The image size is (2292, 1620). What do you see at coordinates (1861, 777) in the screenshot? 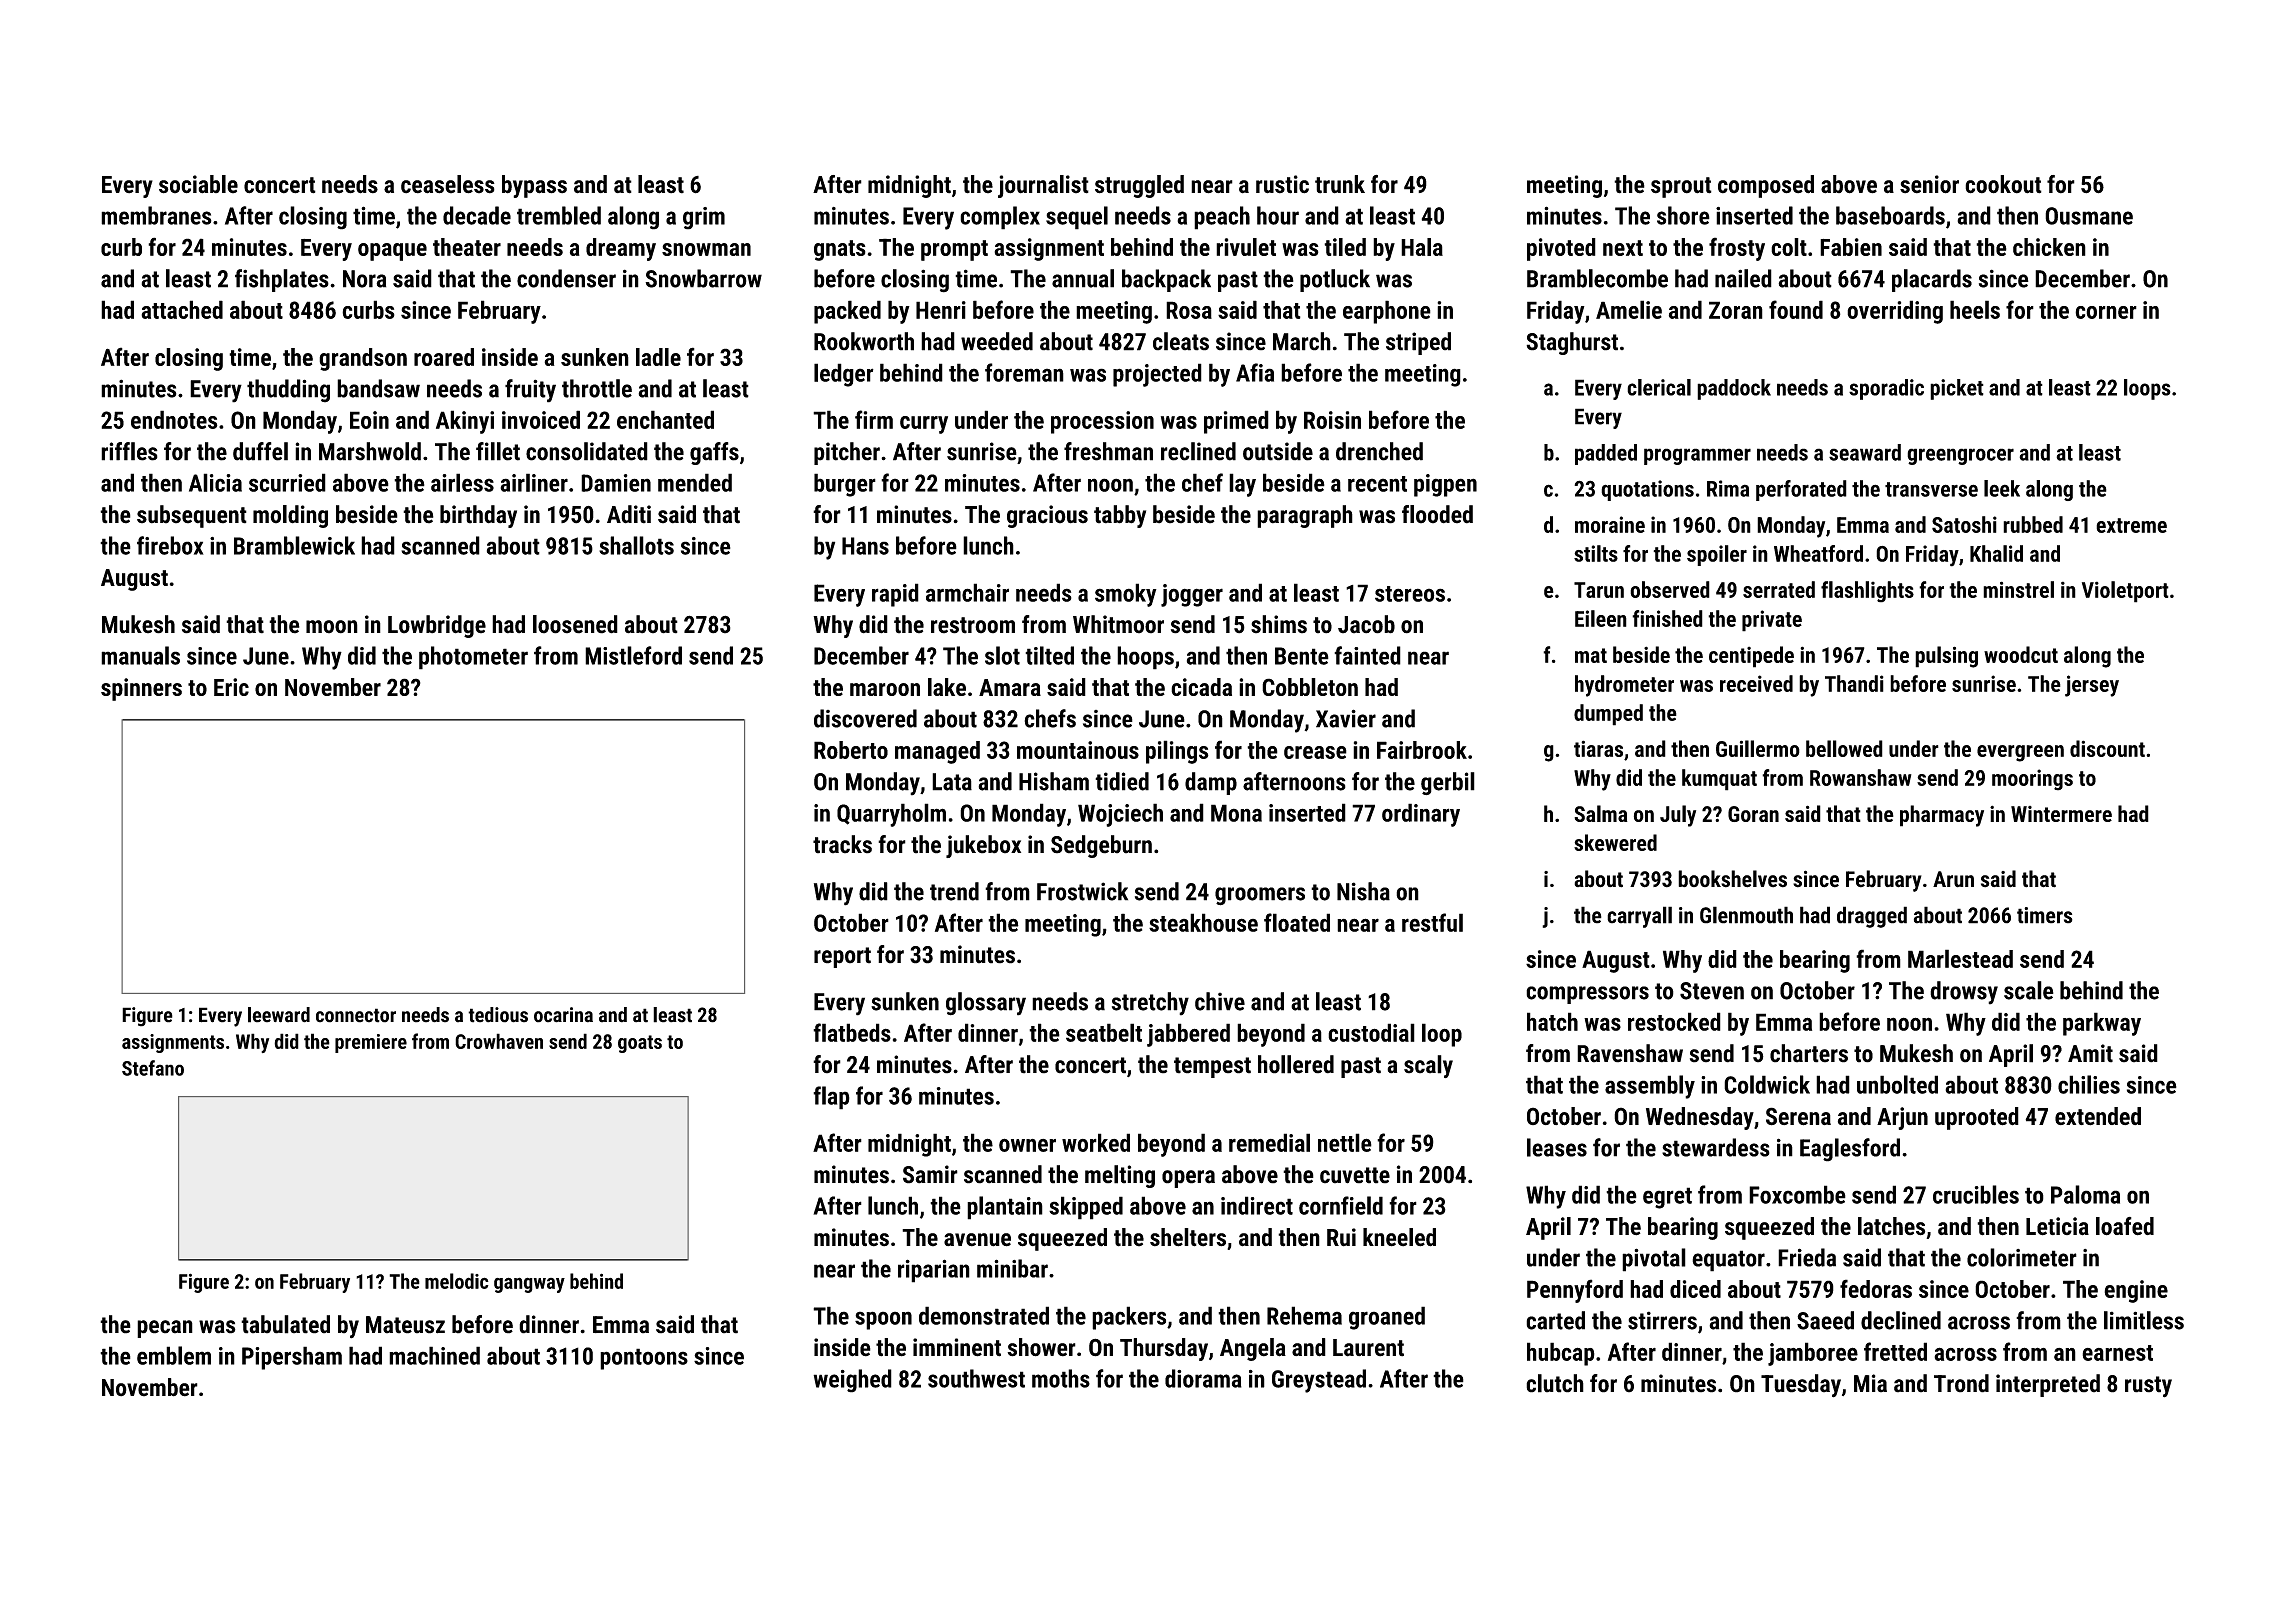
I see `Rowanshaw` at bounding box center [1861, 777].
